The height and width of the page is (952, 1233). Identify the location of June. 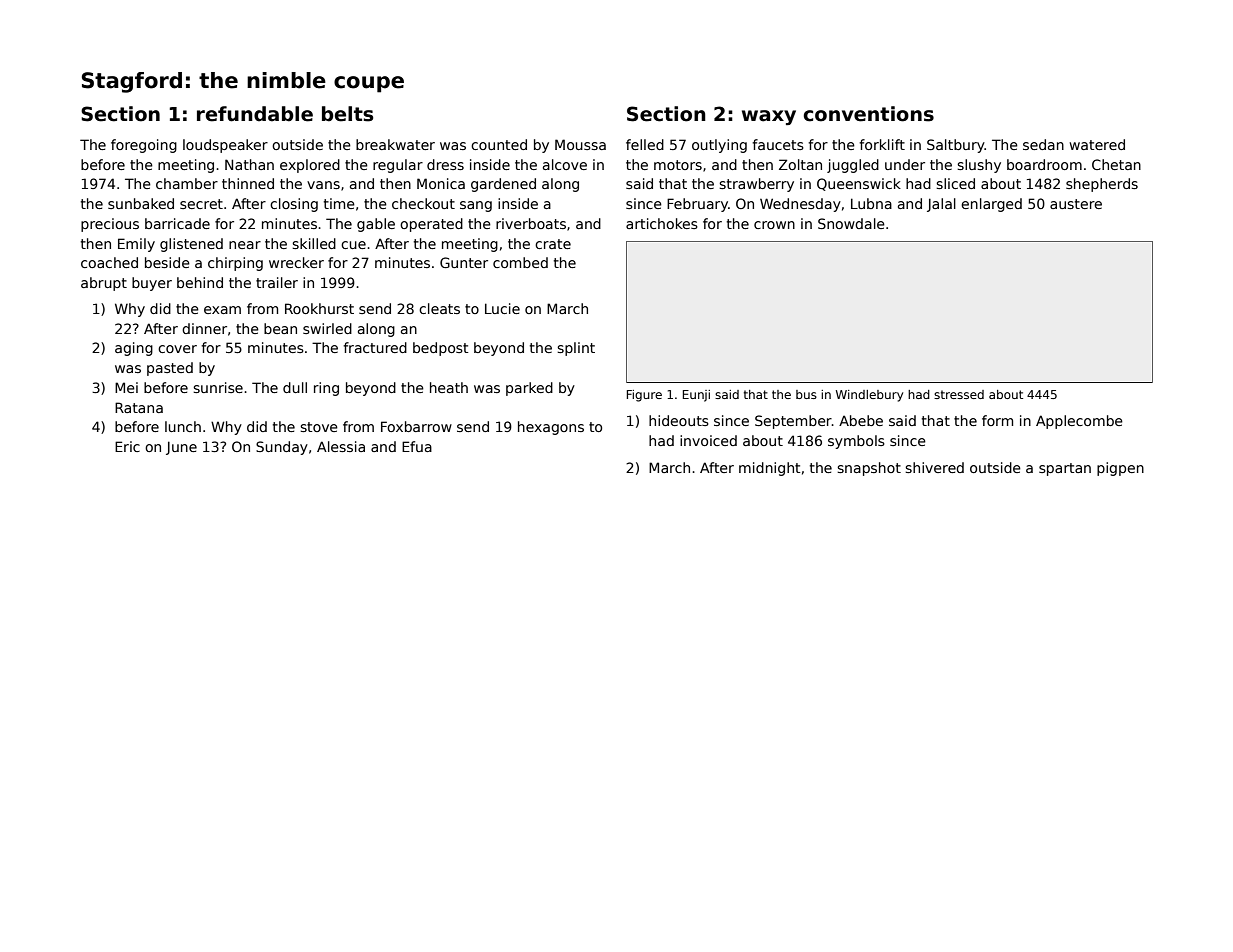
(181, 448).
